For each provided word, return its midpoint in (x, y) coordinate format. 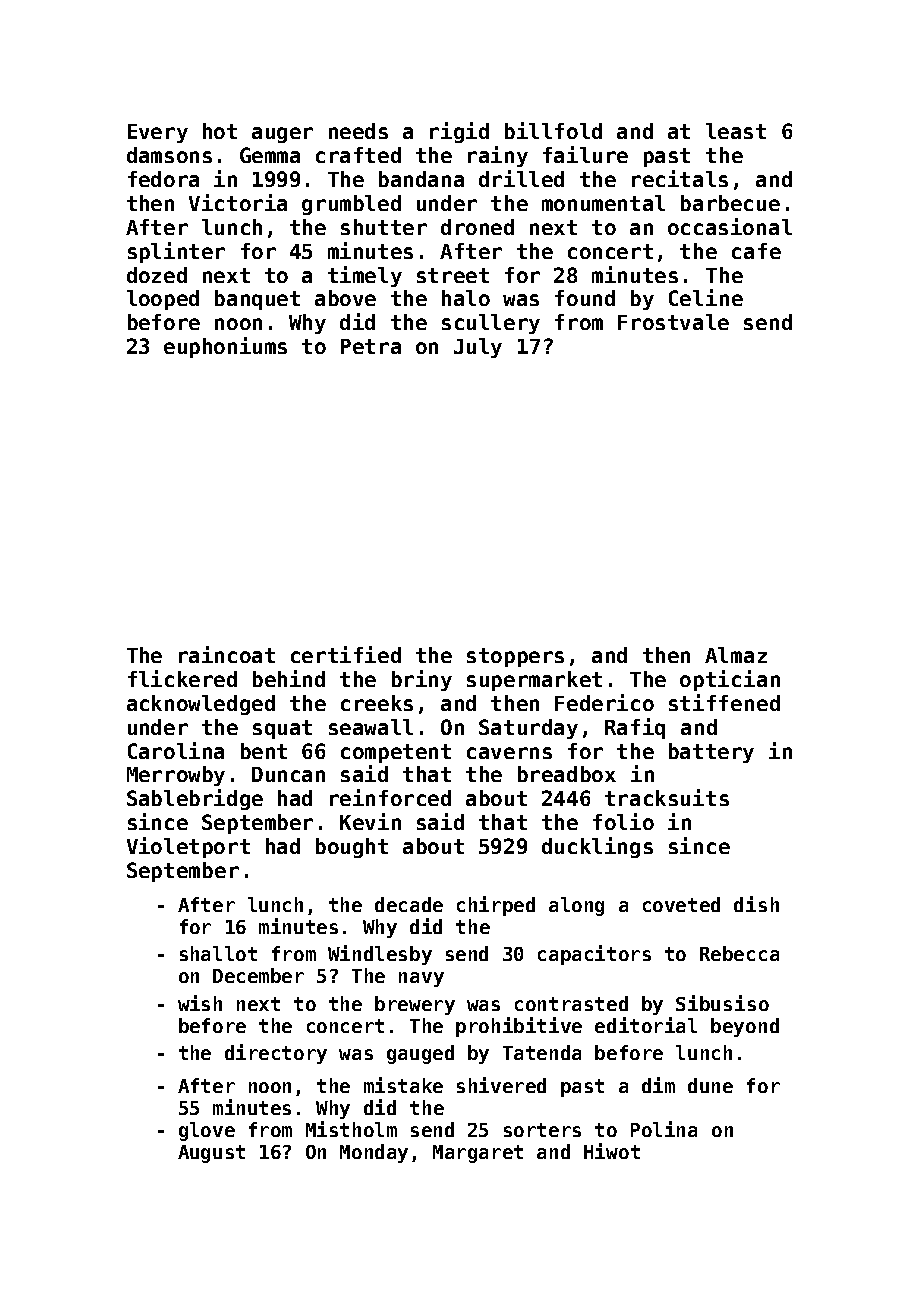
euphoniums (225, 347)
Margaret (478, 1154)
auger (282, 135)
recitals (680, 178)
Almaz (736, 655)
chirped (496, 906)
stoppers (515, 657)
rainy (498, 156)
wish (200, 1003)
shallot (218, 953)
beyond (745, 1027)
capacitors (594, 955)
